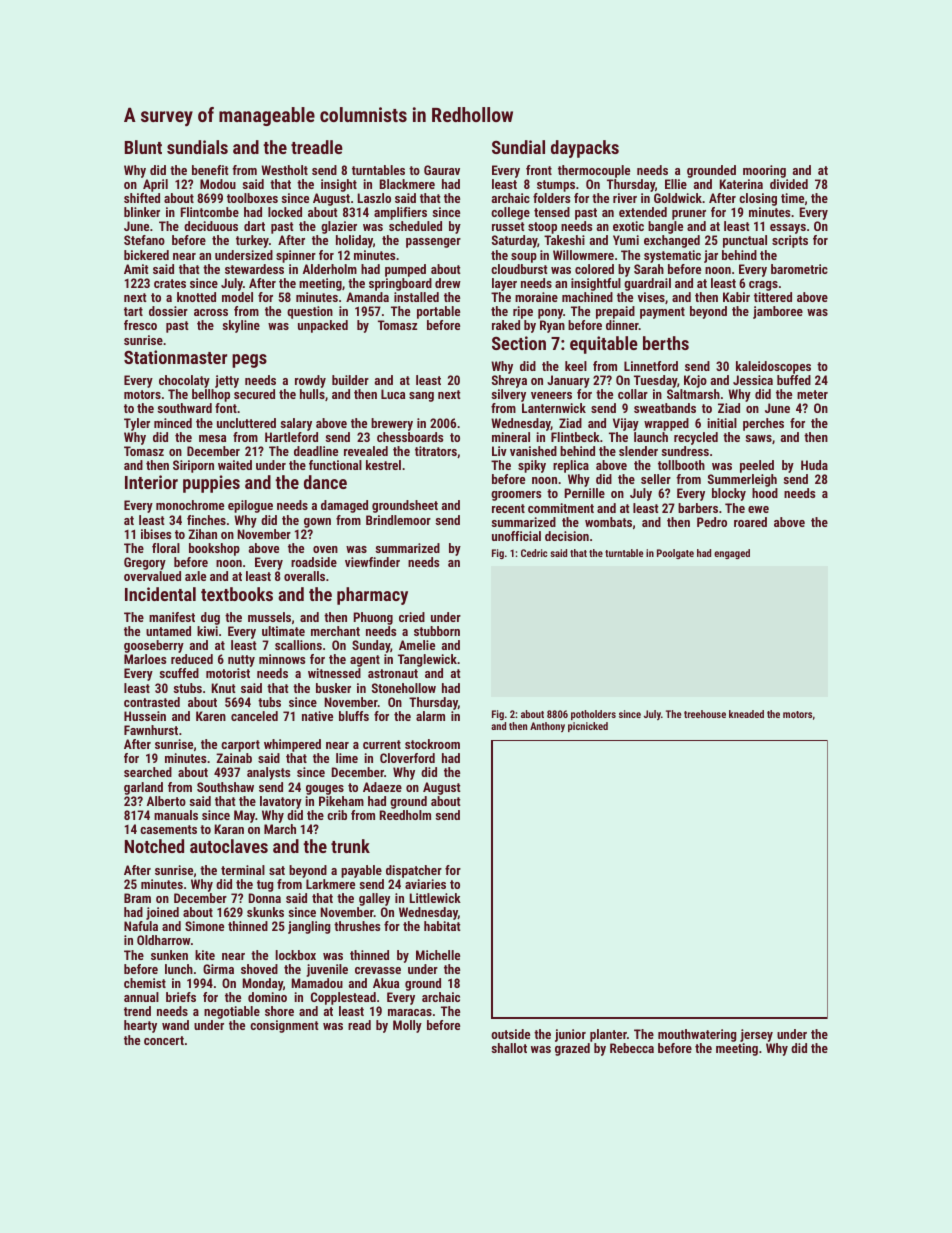 Image resolution: width=952 pixels, height=1233 pixels. Describe the element at coordinates (764, 171) in the image. I see `mooring` at that location.
